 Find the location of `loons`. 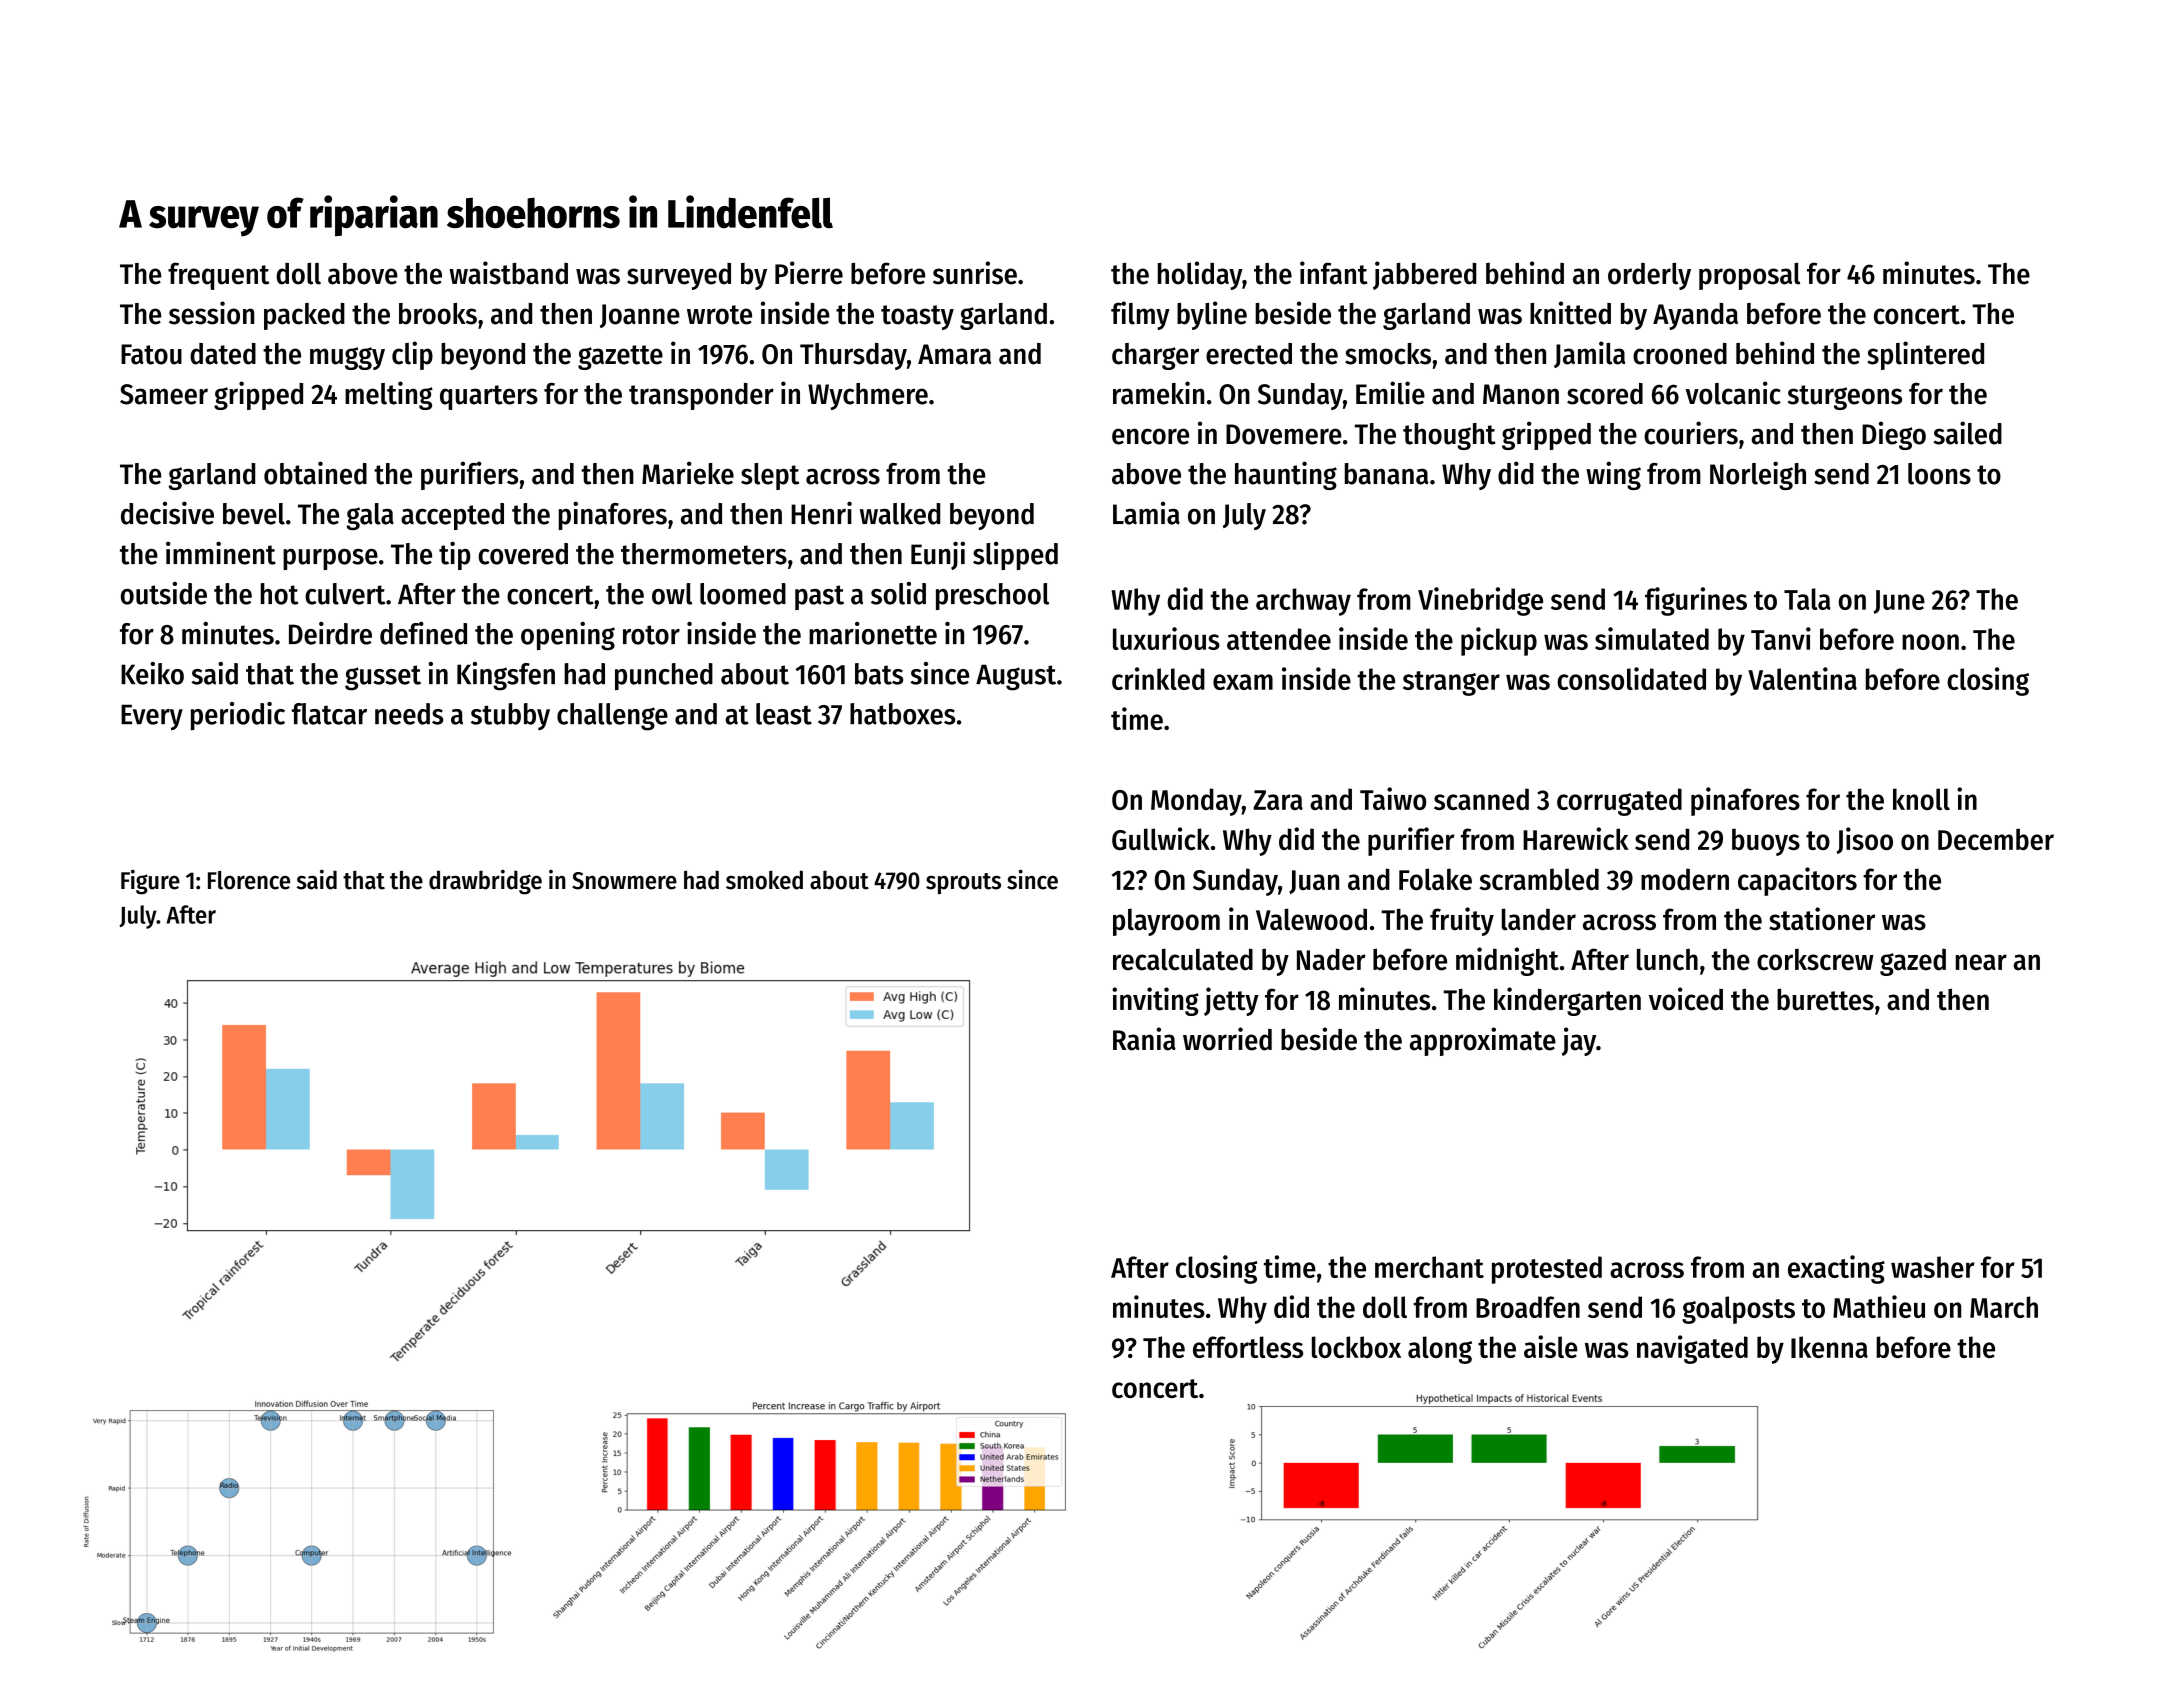

loons is located at coordinates (1939, 474).
